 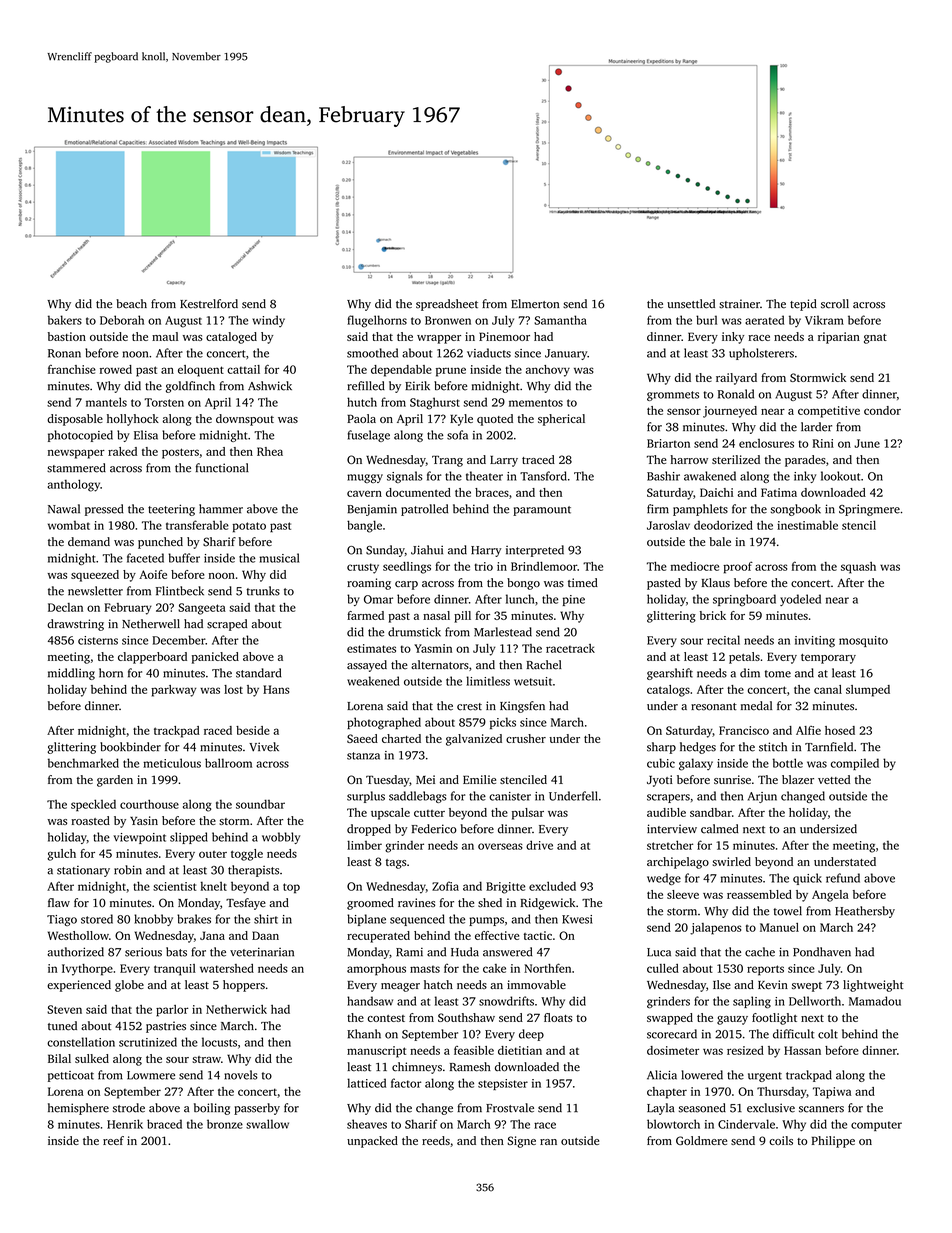 I want to click on cattail, so click(x=243, y=369).
